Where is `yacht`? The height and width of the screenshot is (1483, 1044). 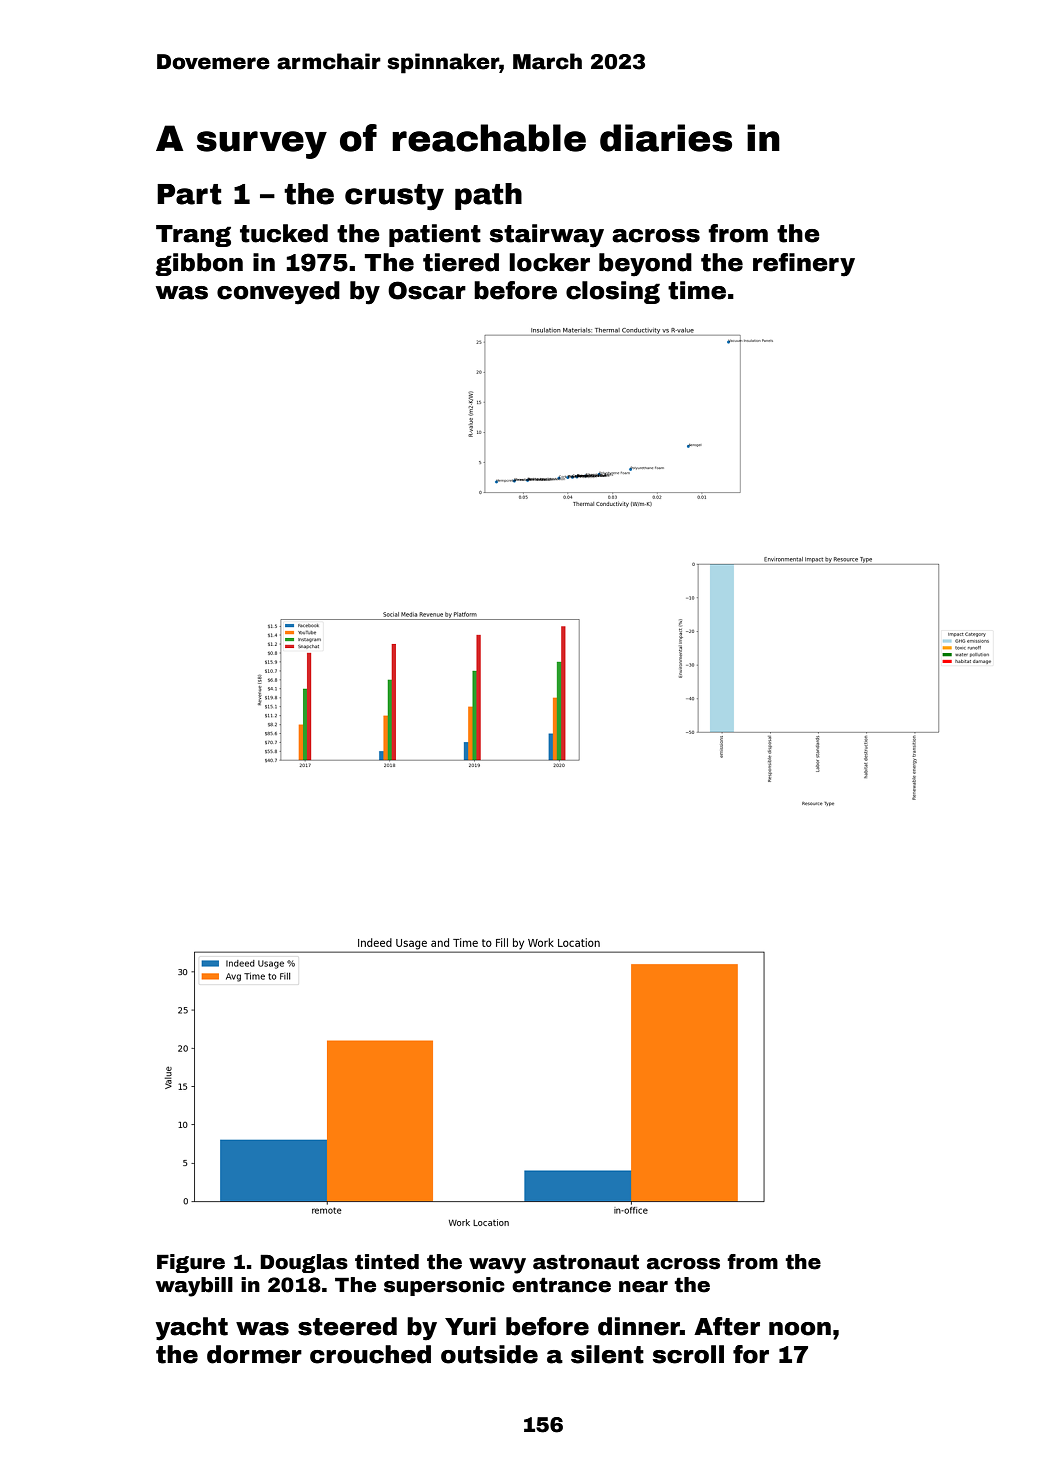
yacht is located at coordinates (192, 1329).
